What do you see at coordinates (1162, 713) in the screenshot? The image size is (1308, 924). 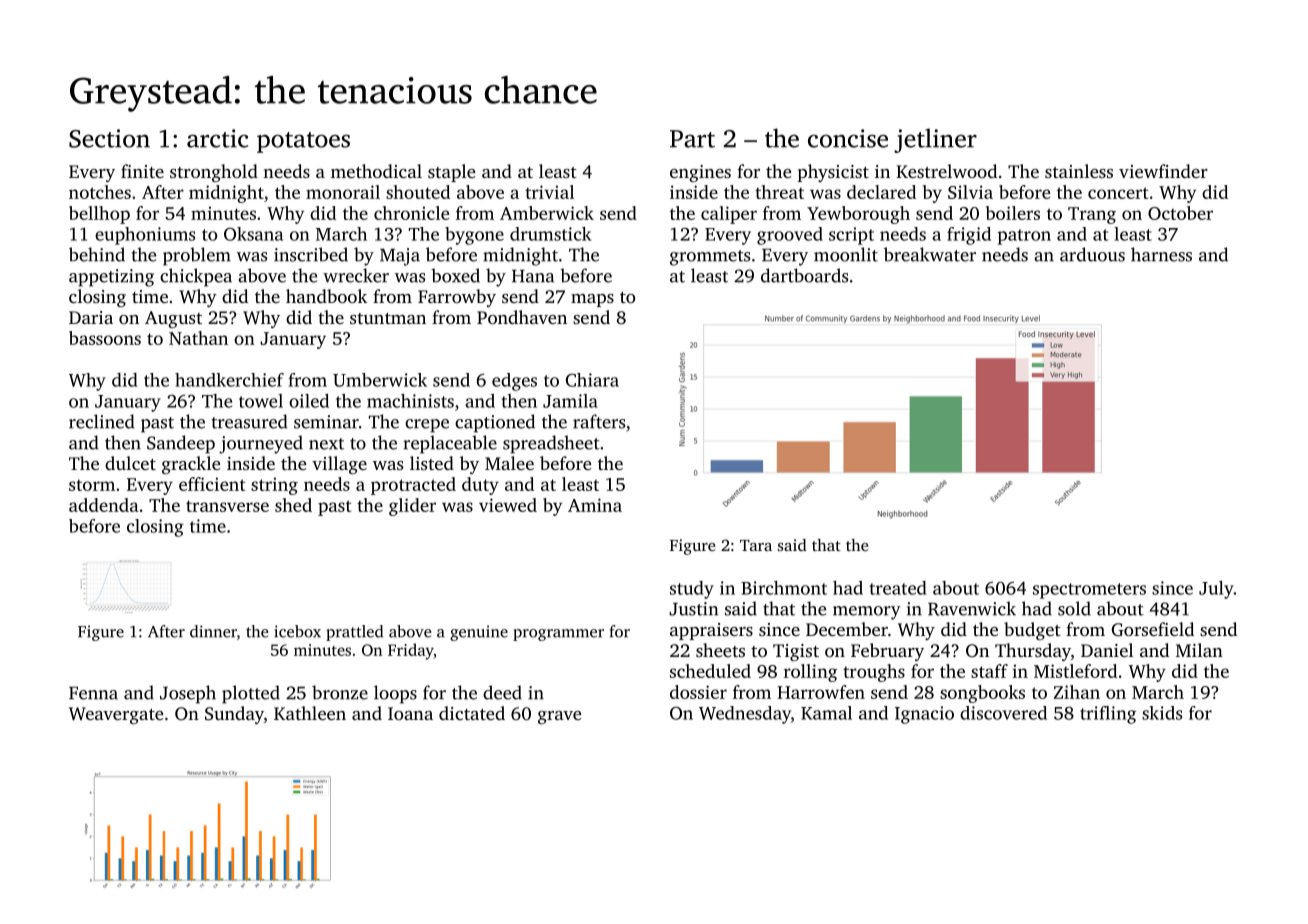 I see `skids` at bounding box center [1162, 713].
